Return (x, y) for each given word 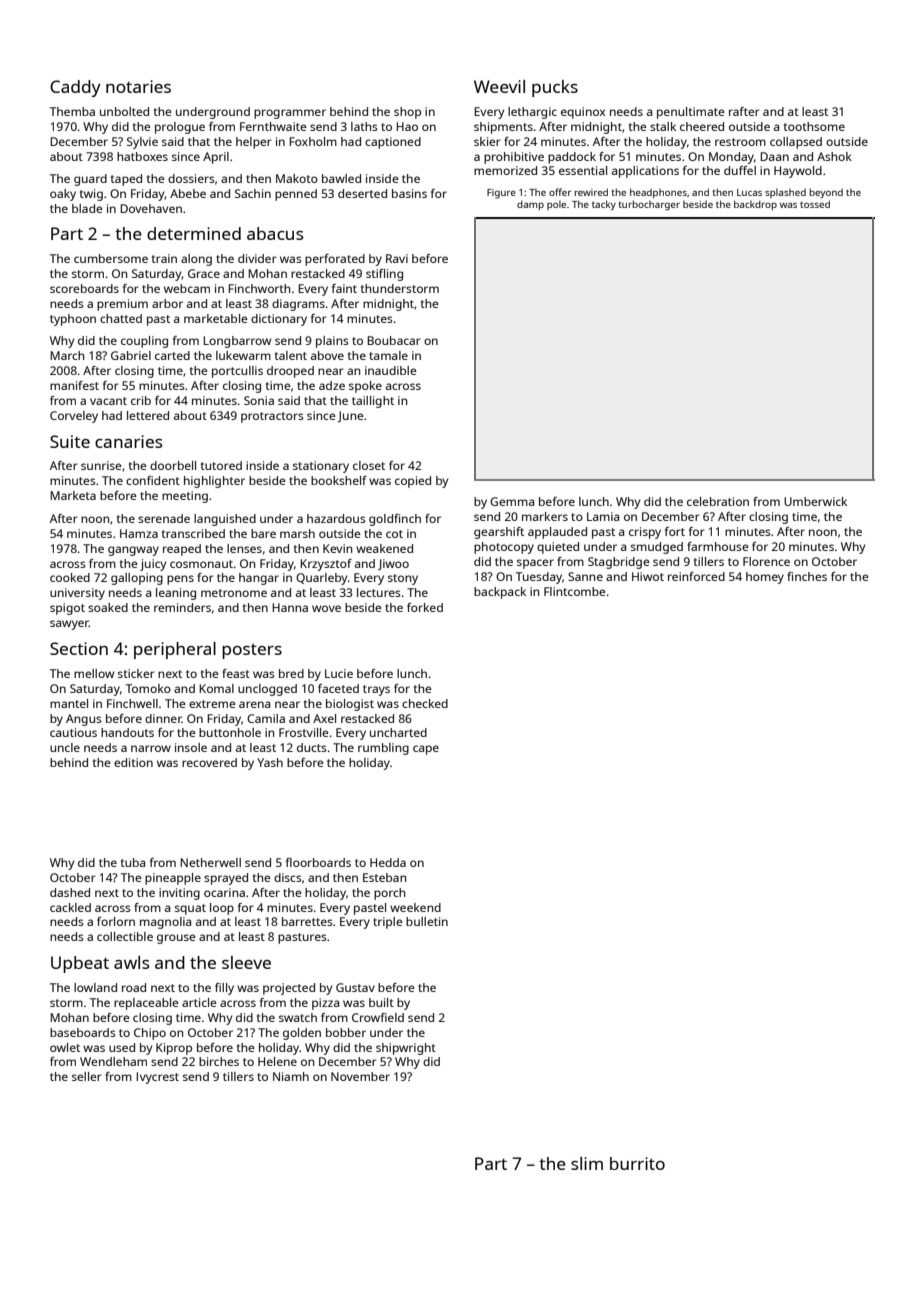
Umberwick (815, 501)
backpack (500, 593)
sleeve (246, 962)
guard (90, 180)
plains (332, 342)
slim (587, 1163)
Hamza (139, 533)
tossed (815, 204)
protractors (272, 417)
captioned (393, 143)
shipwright (406, 1049)
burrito (637, 1163)
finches (807, 576)
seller (86, 1076)
